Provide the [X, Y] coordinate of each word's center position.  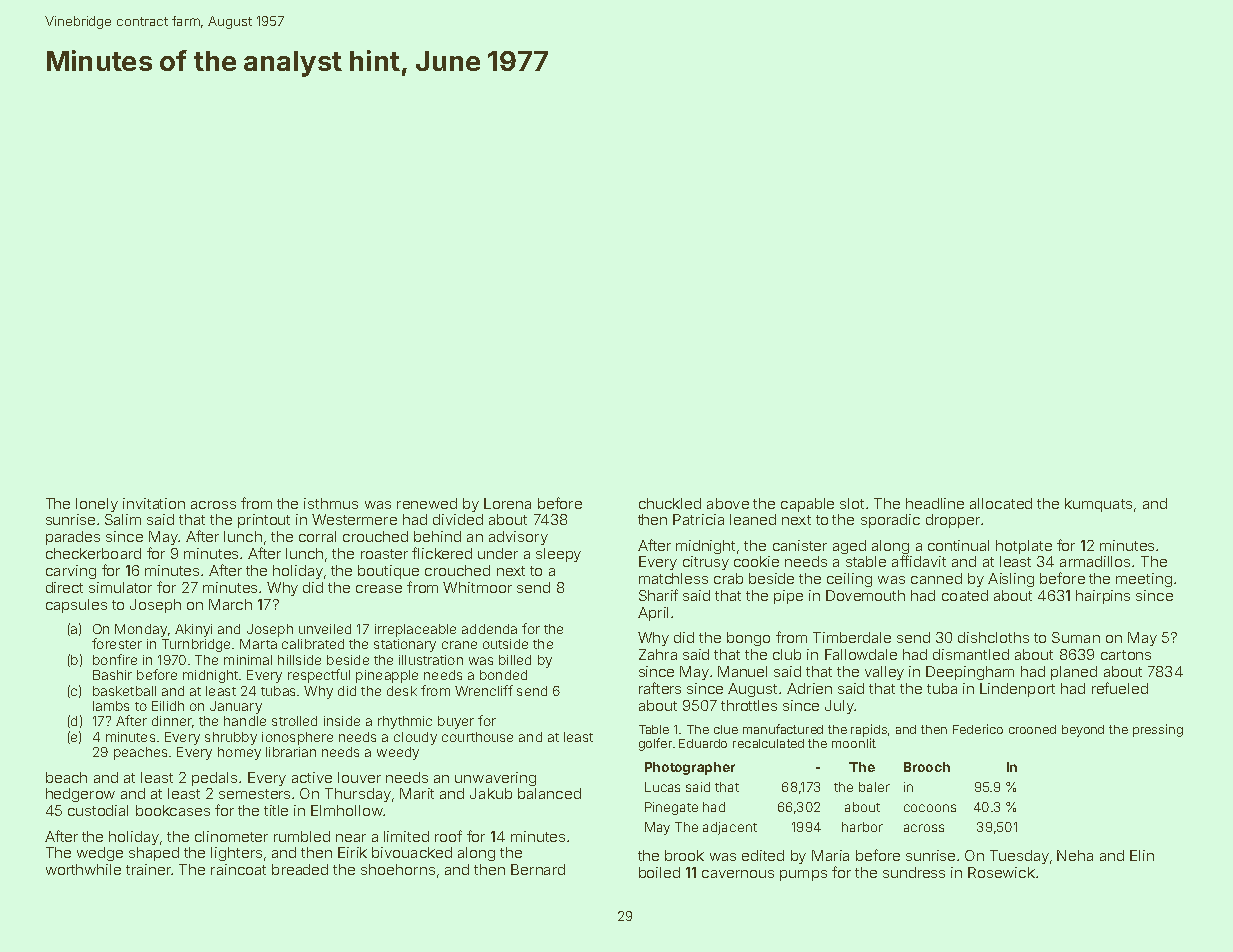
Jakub [491, 793]
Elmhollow [347, 810]
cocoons [930, 808]
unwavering [495, 779]
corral [317, 536]
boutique [388, 572]
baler [874, 787]
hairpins [1103, 597]
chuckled [670, 503]
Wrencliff [484, 690]
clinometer [231, 836]
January [236, 707]
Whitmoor [477, 587]
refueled [1120, 688]
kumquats [1098, 505]
